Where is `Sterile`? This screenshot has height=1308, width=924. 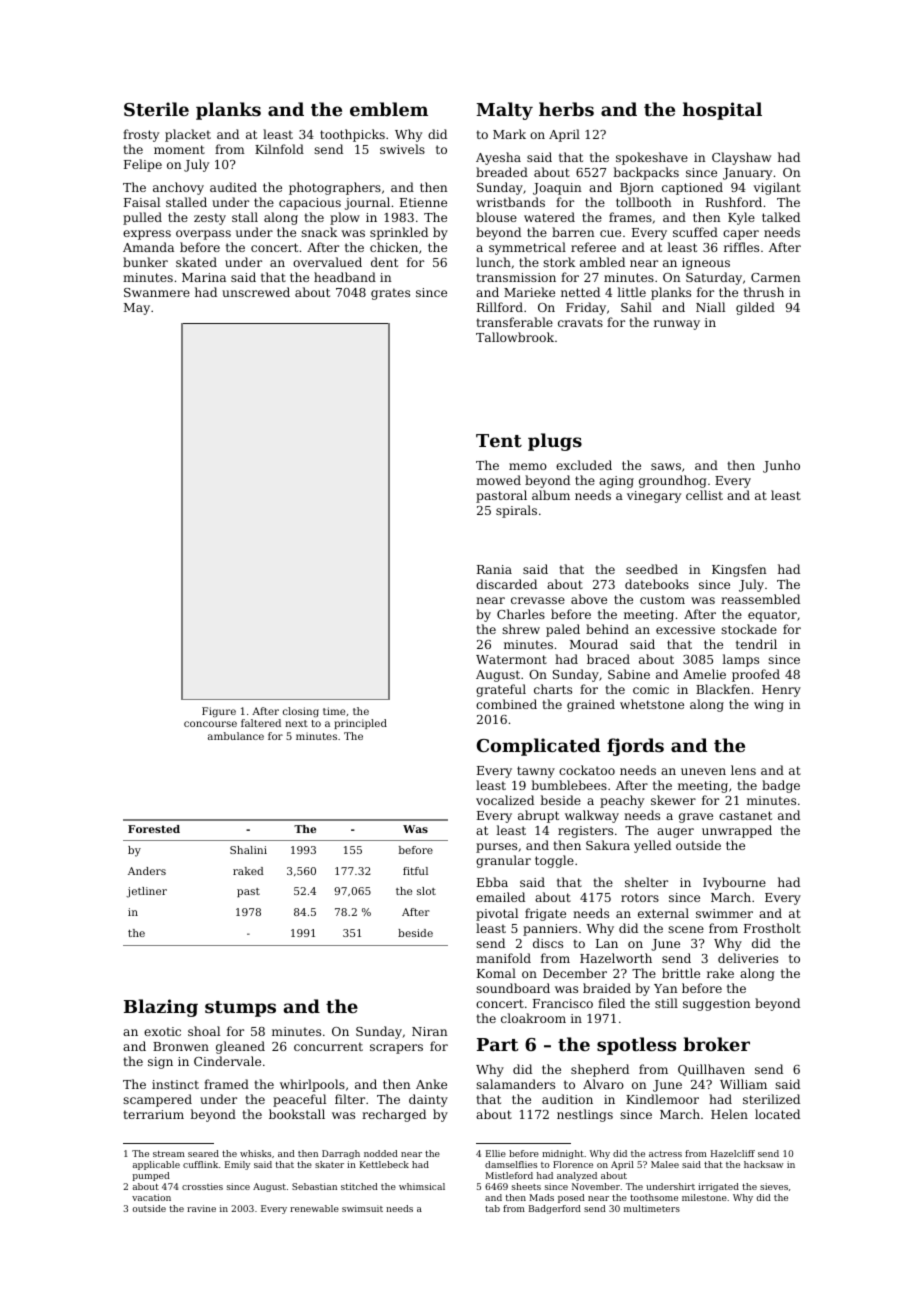
Sterile is located at coordinates (156, 109).
